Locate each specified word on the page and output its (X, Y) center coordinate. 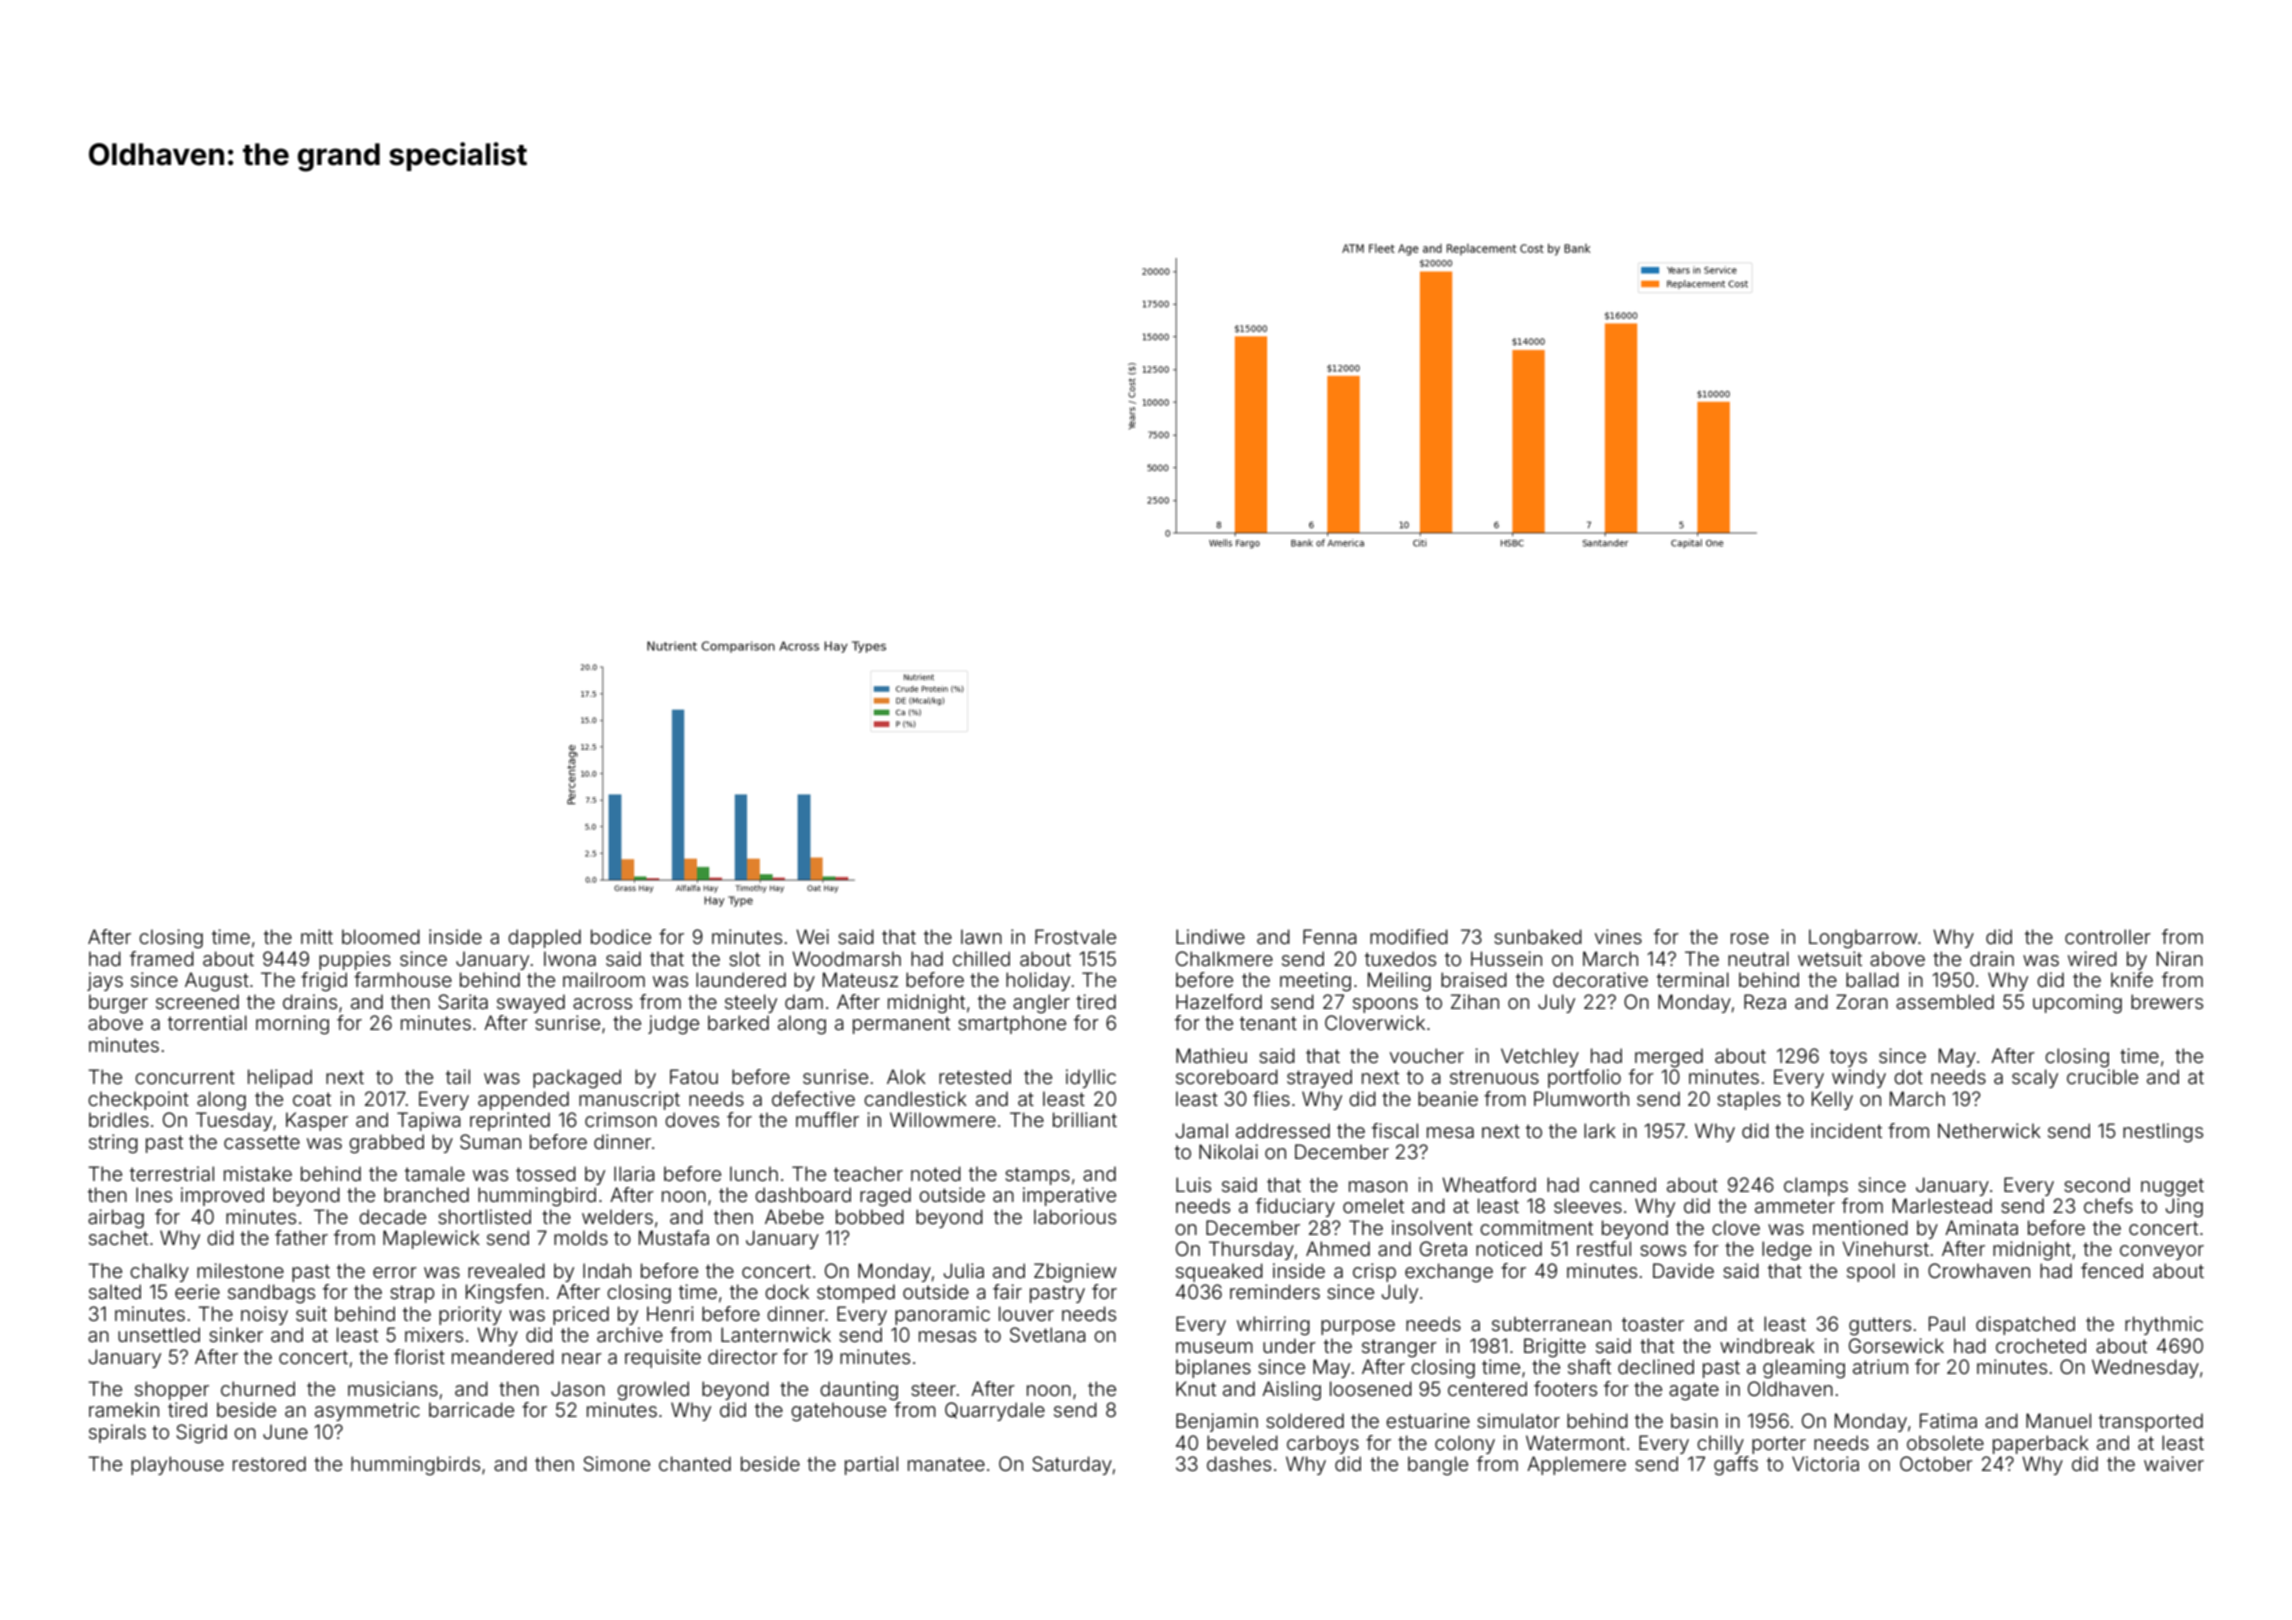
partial (871, 1465)
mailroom (604, 979)
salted (115, 1291)
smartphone (1012, 1024)
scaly (2035, 1078)
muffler (827, 1119)
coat (312, 1099)
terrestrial (172, 1173)
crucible (2102, 1076)
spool (1871, 1272)
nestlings (2163, 1133)
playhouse (177, 1465)
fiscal (1395, 1130)
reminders (1275, 1291)
